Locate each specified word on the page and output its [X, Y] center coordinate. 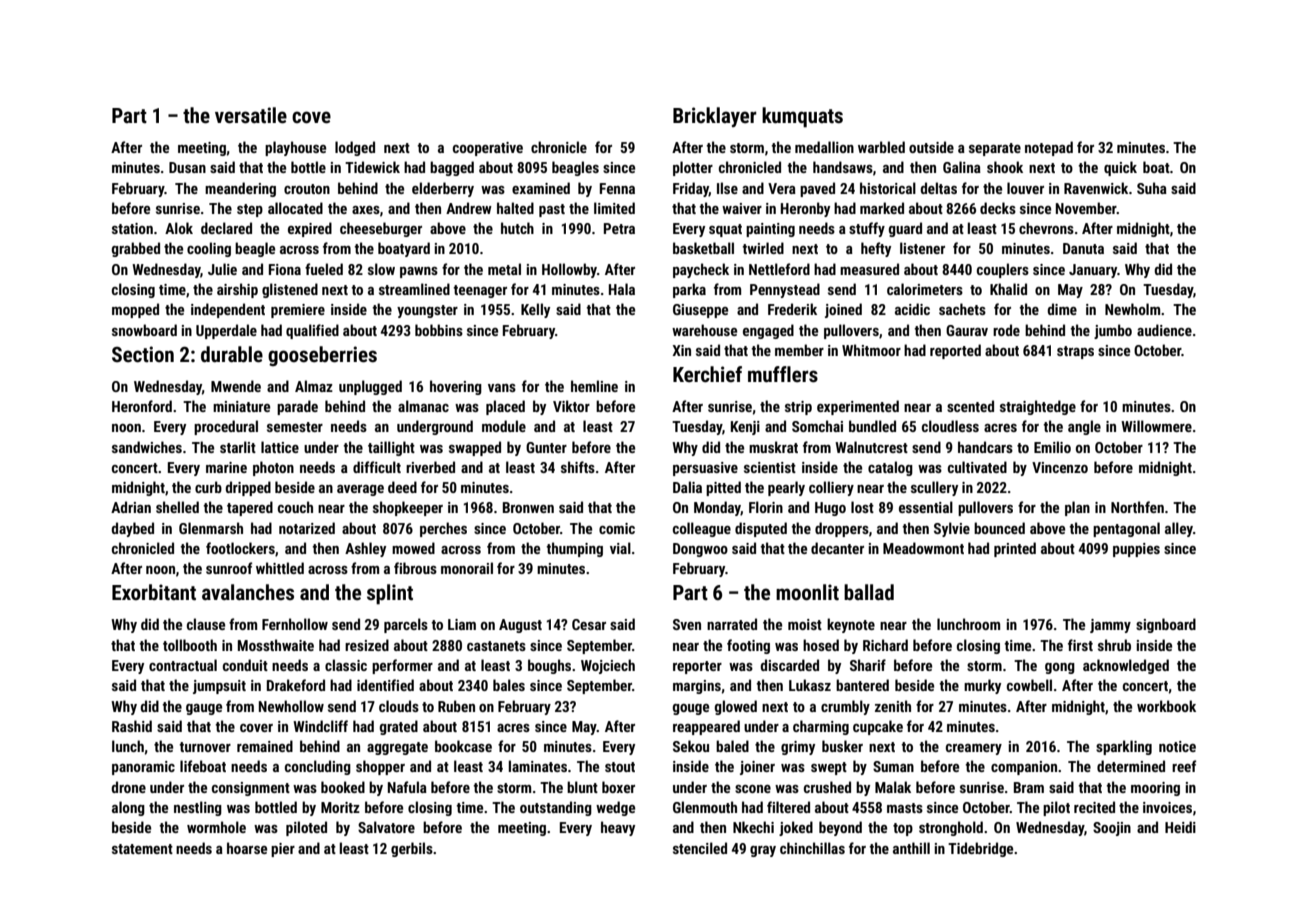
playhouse [295, 148]
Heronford [142, 406]
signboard [1166, 625]
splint [390, 594]
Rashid [132, 726]
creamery [974, 749]
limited [614, 208]
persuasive [705, 469]
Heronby [805, 209]
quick [1120, 168]
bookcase [463, 746]
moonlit [807, 592]
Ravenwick [1096, 188]
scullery [934, 488]
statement [142, 849]
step [250, 210]
